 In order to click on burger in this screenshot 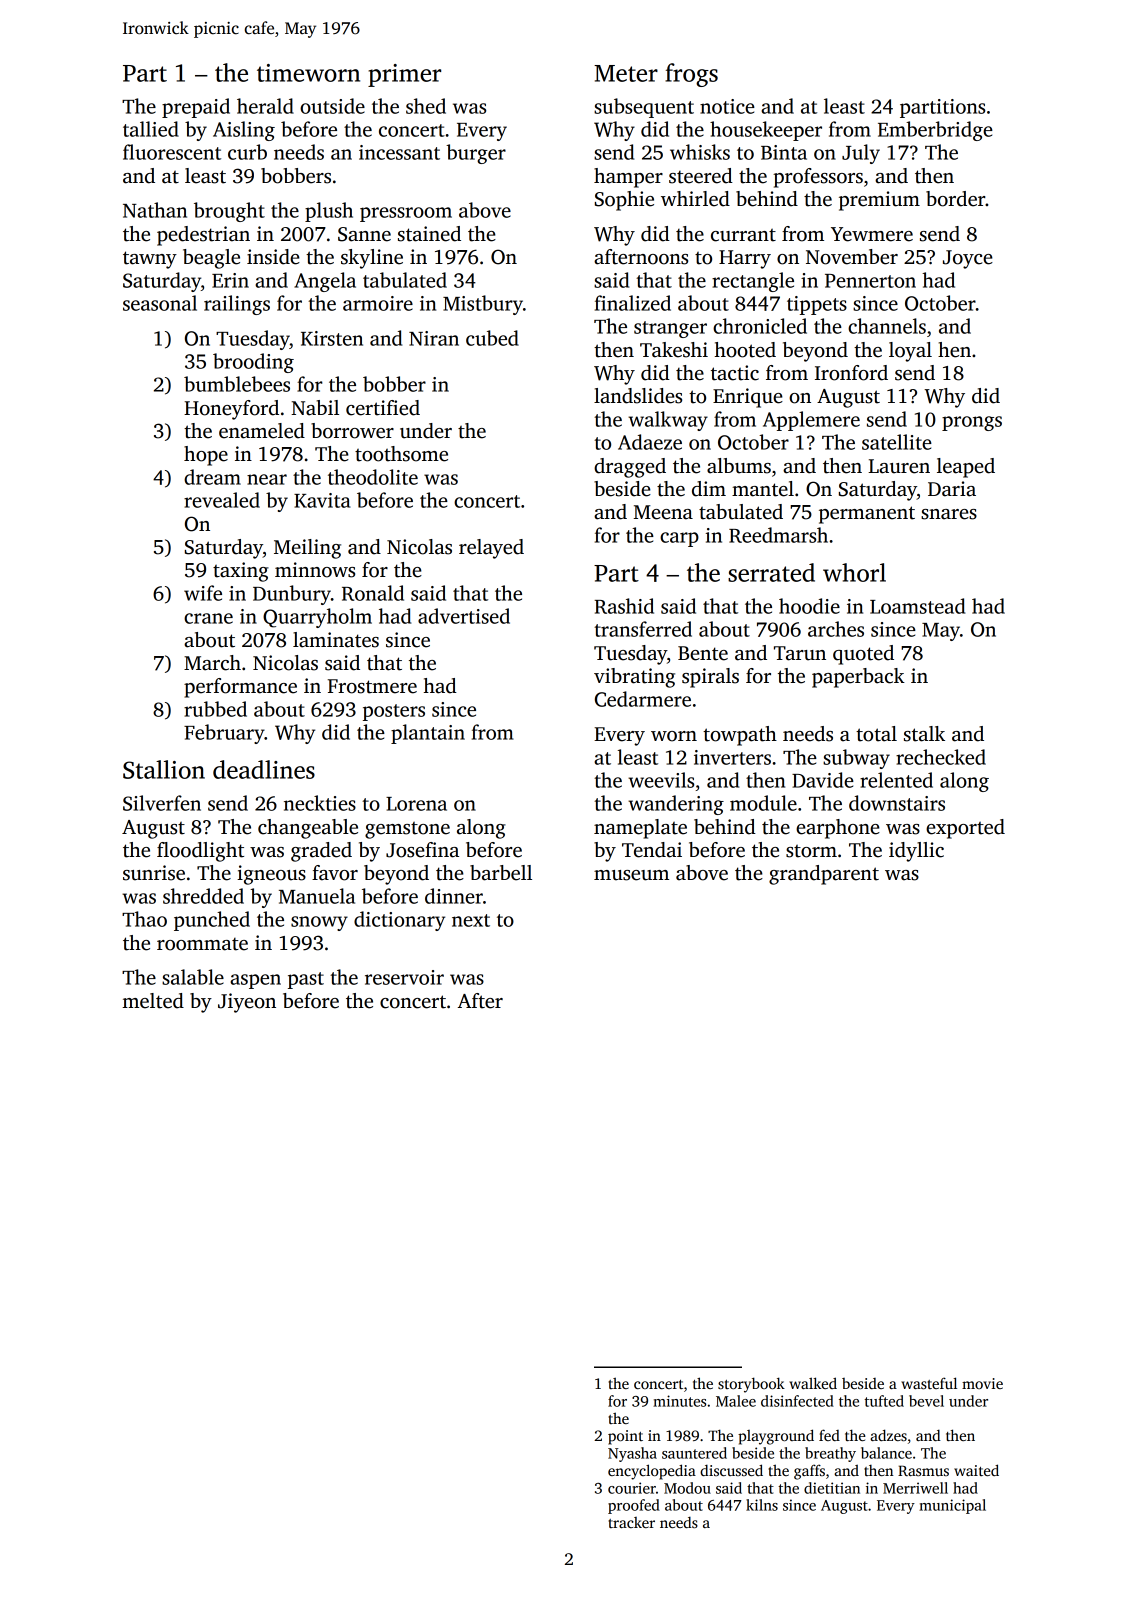, I will do `click(476, 154)`.
